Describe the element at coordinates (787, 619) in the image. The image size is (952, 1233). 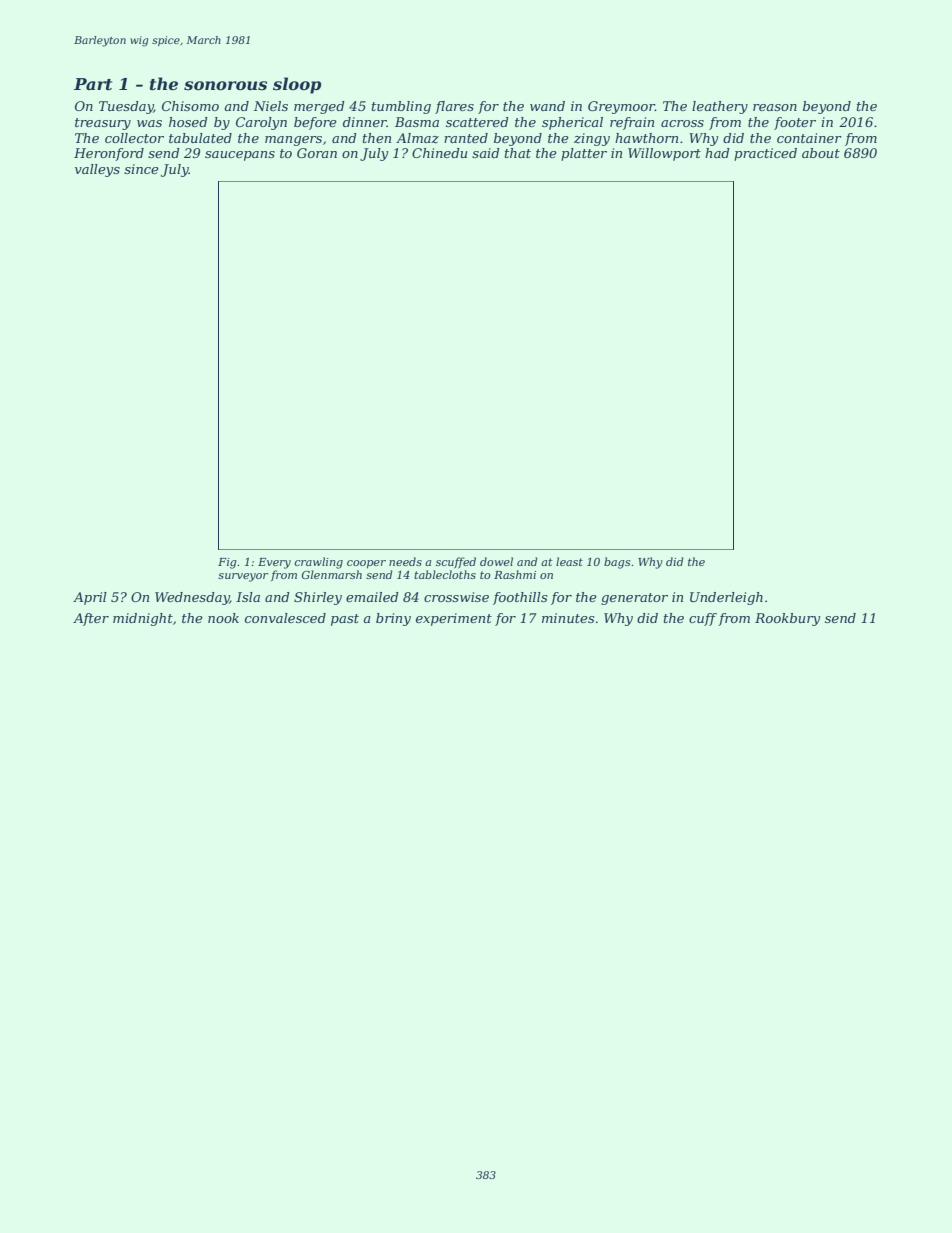
I see `Rookbury` at that location.
